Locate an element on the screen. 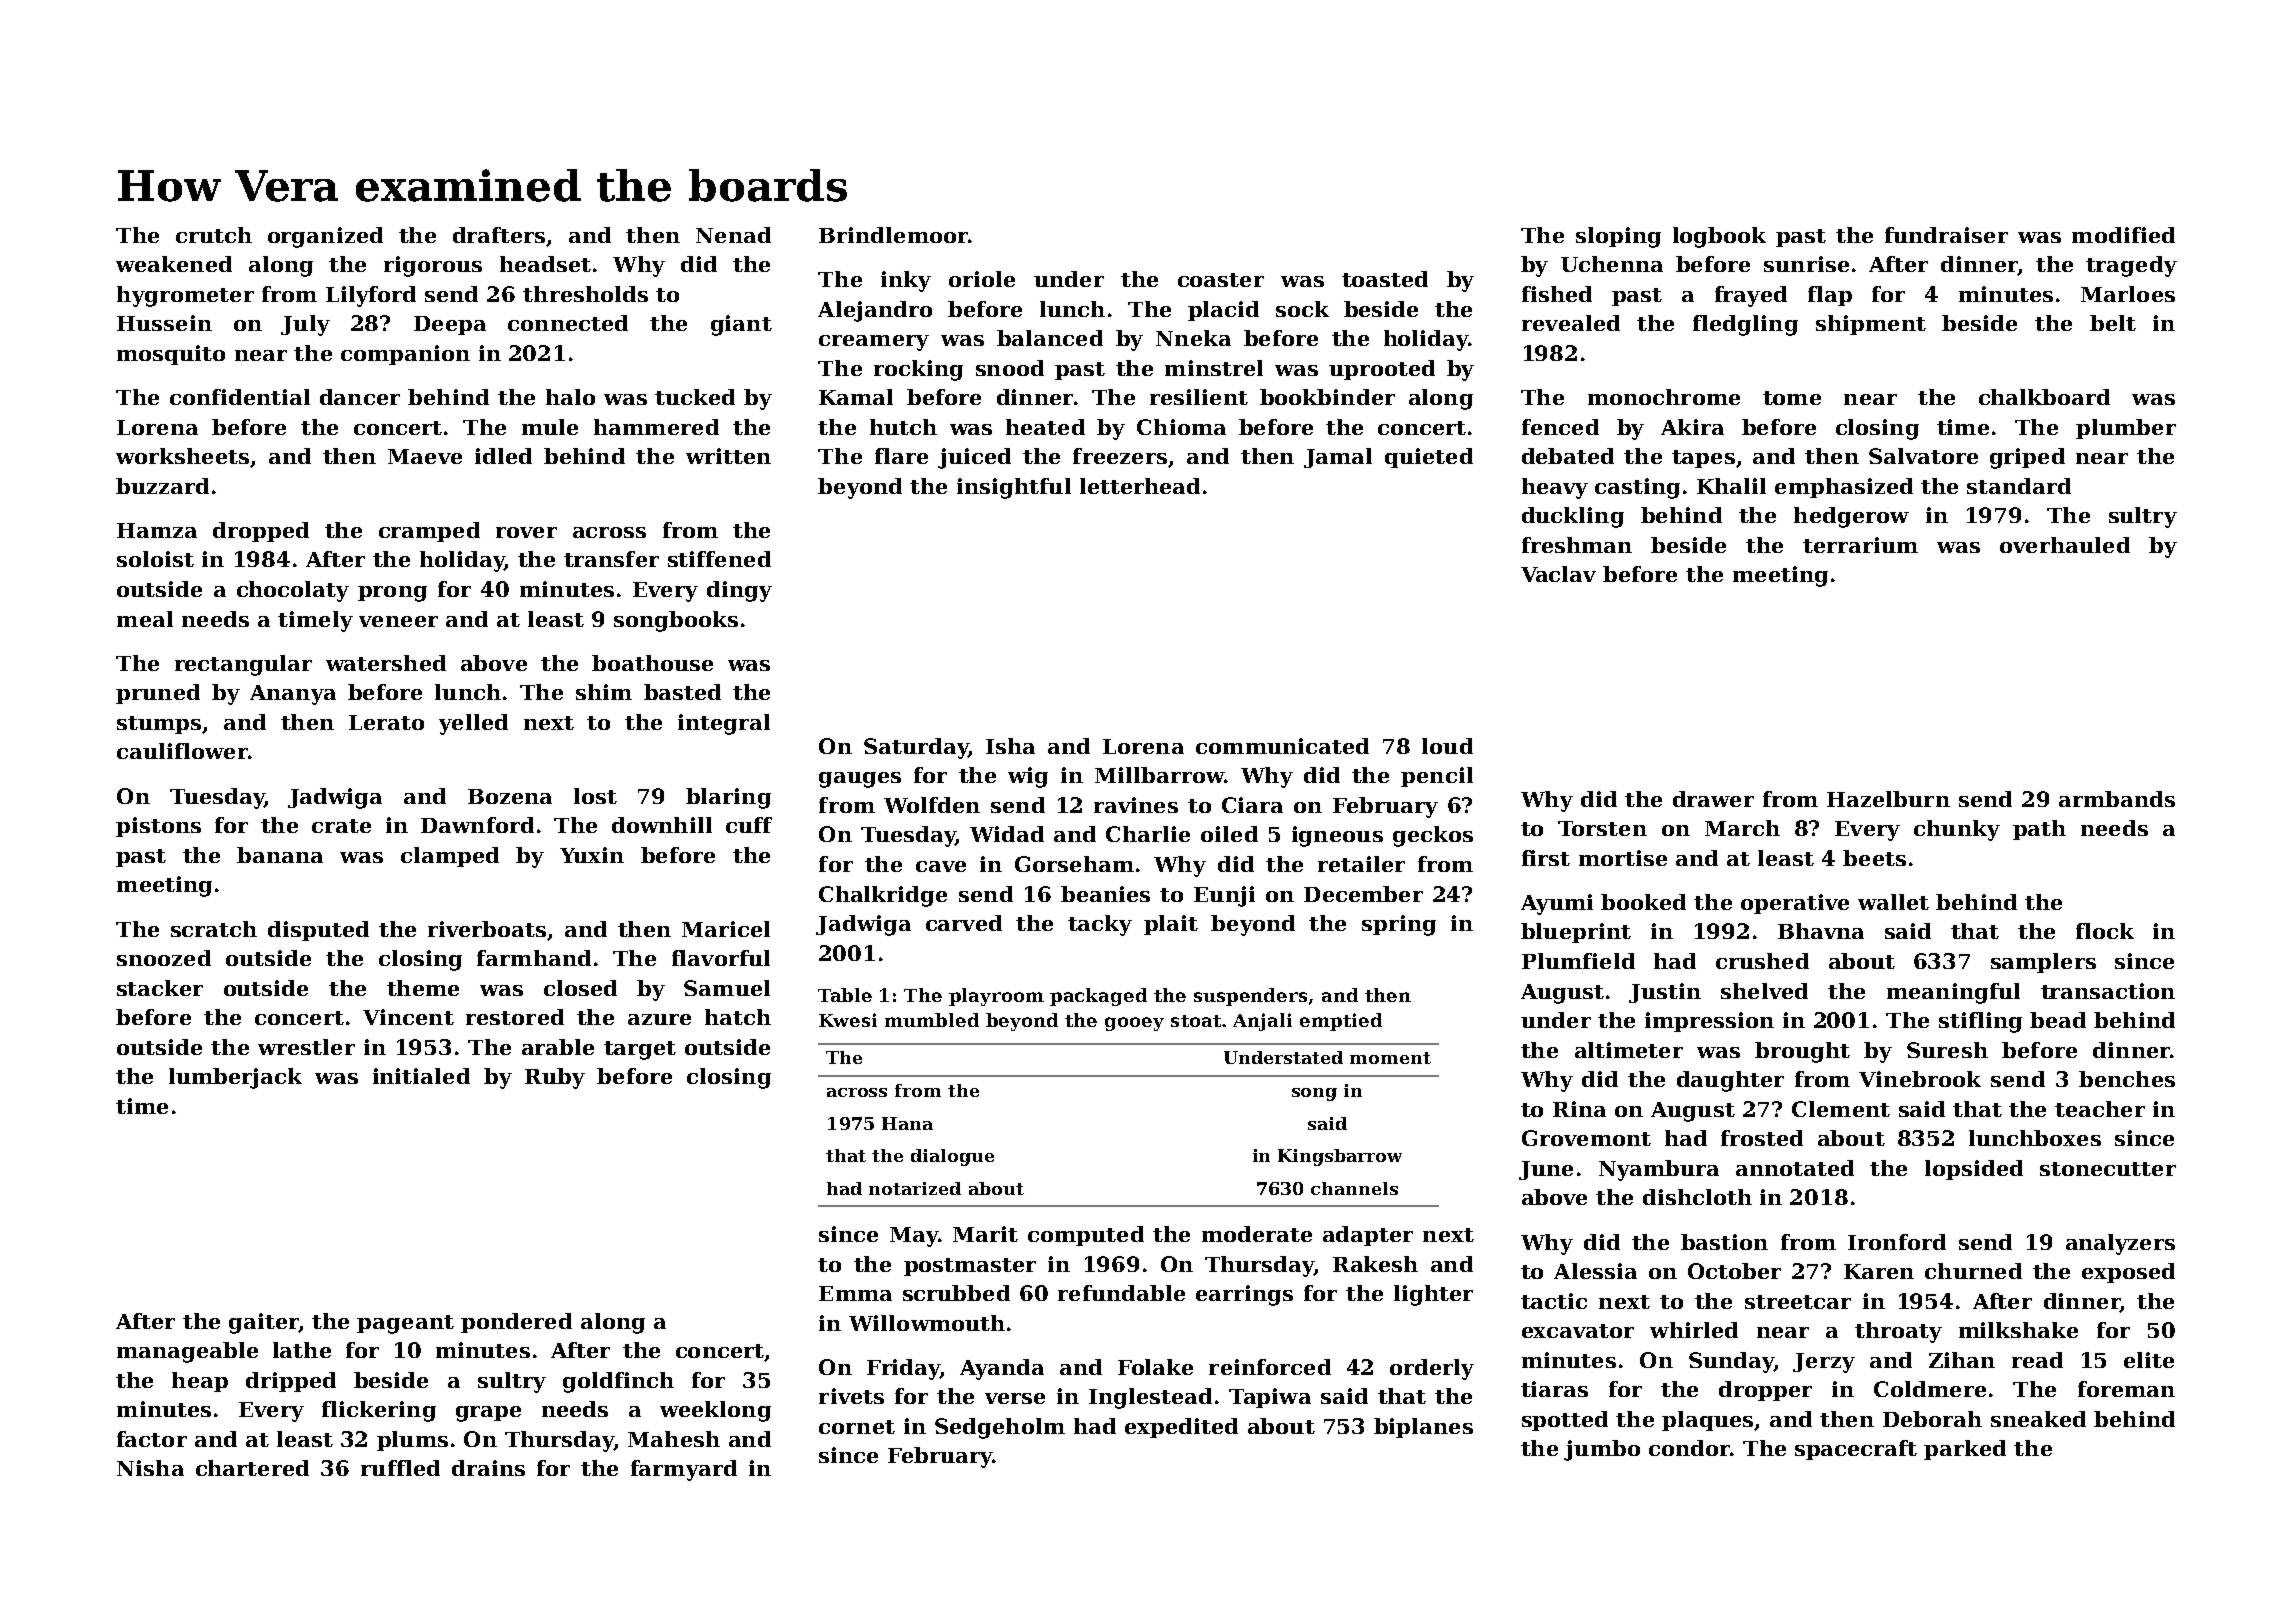 This screenshot has width=2292, height=1620. notarized is located at coordinates (915, 1188).
